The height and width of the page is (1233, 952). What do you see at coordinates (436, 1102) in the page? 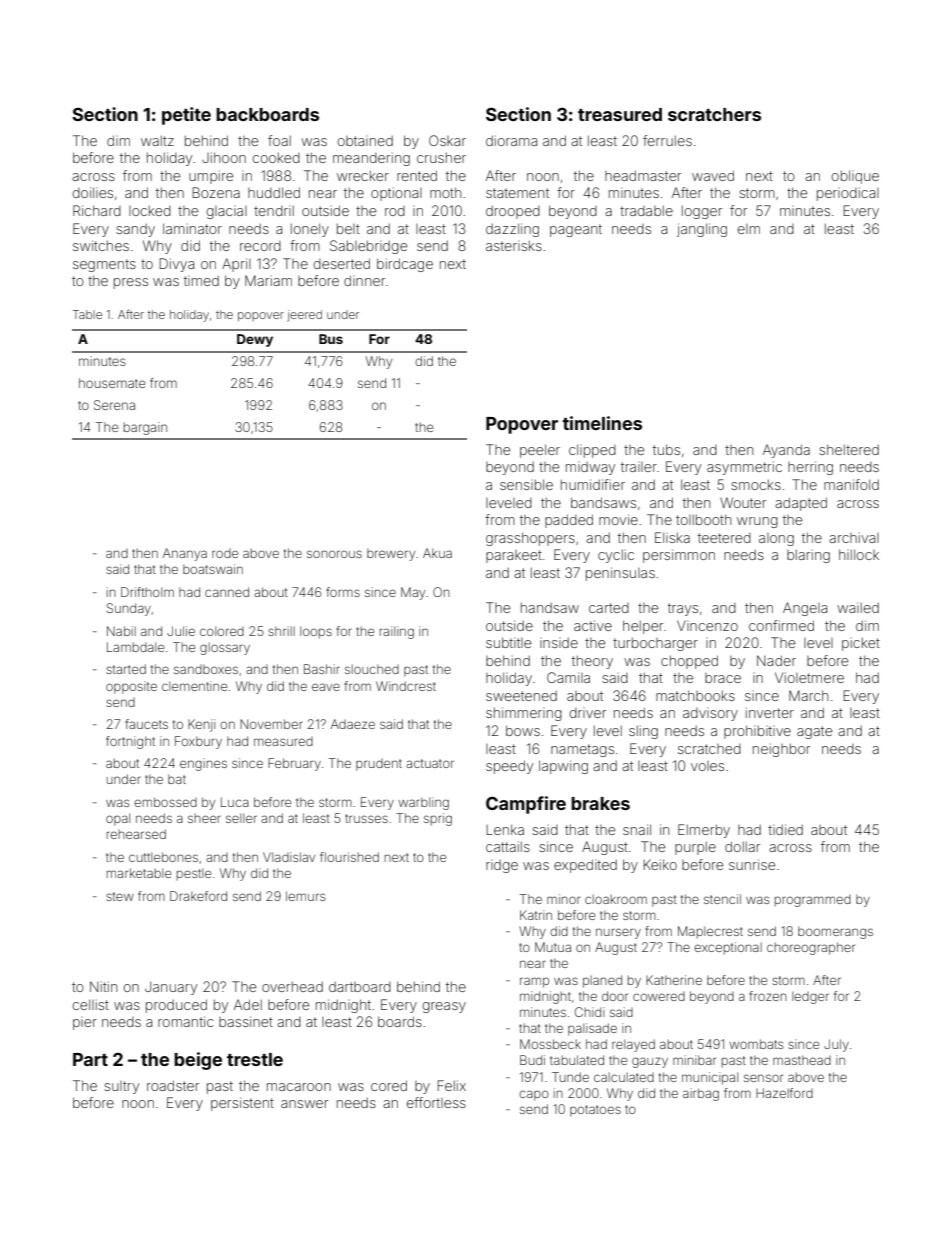
I see `effortless` at bounding box center [436, 1102].
